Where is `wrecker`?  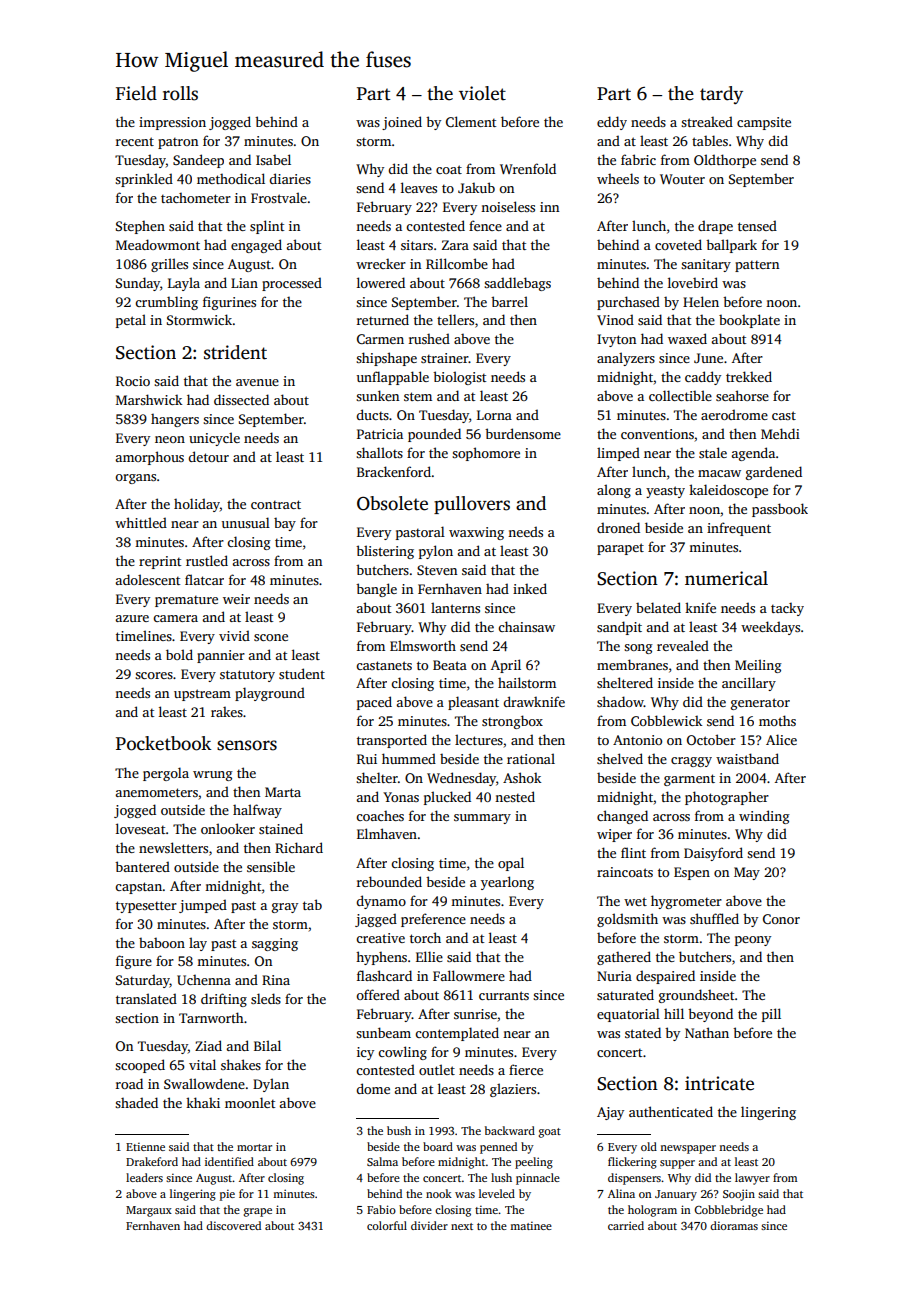
wrecker is located at coordinates (381, 263).
